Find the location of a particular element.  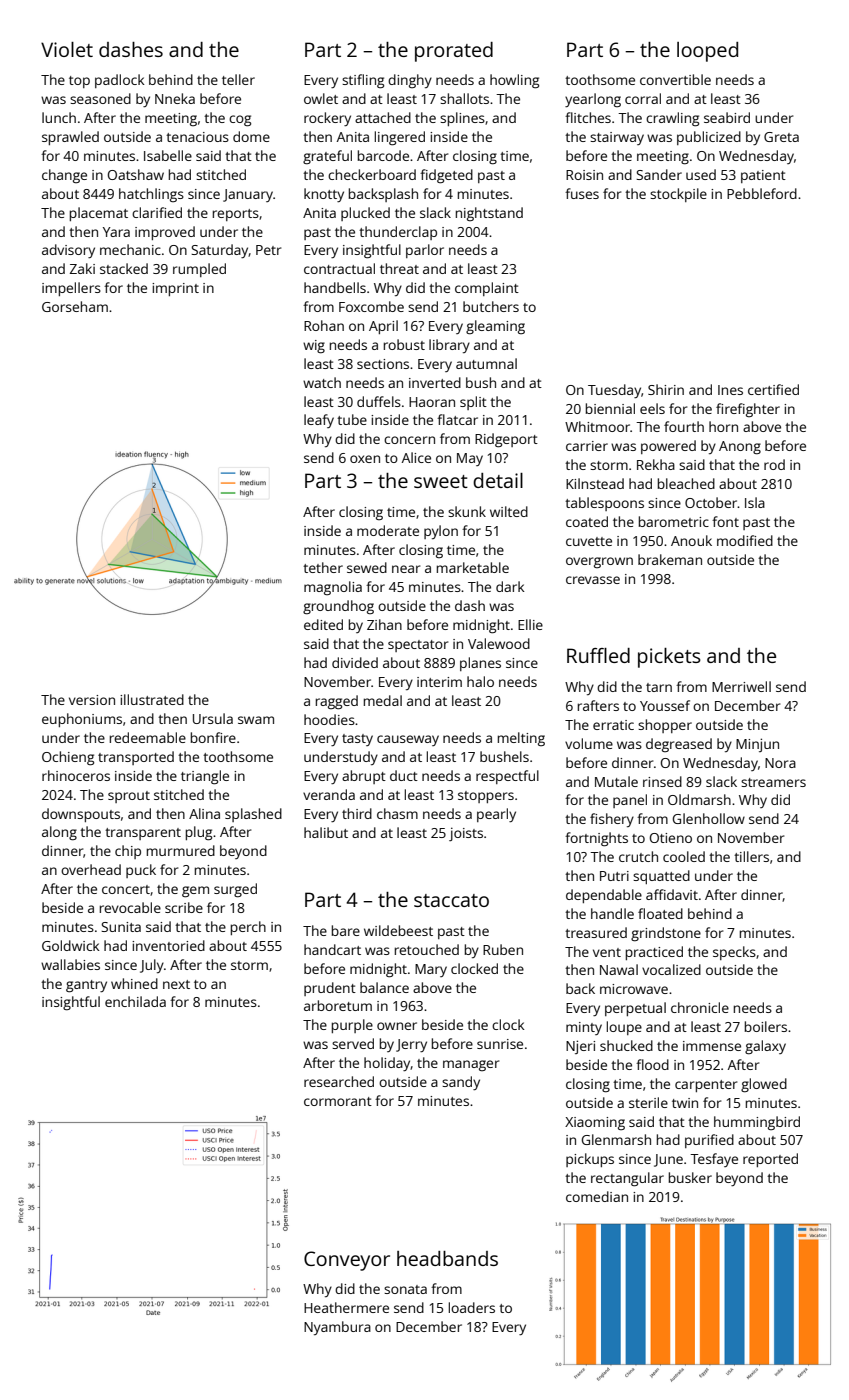

looped is located at coordinates (707, 52).
